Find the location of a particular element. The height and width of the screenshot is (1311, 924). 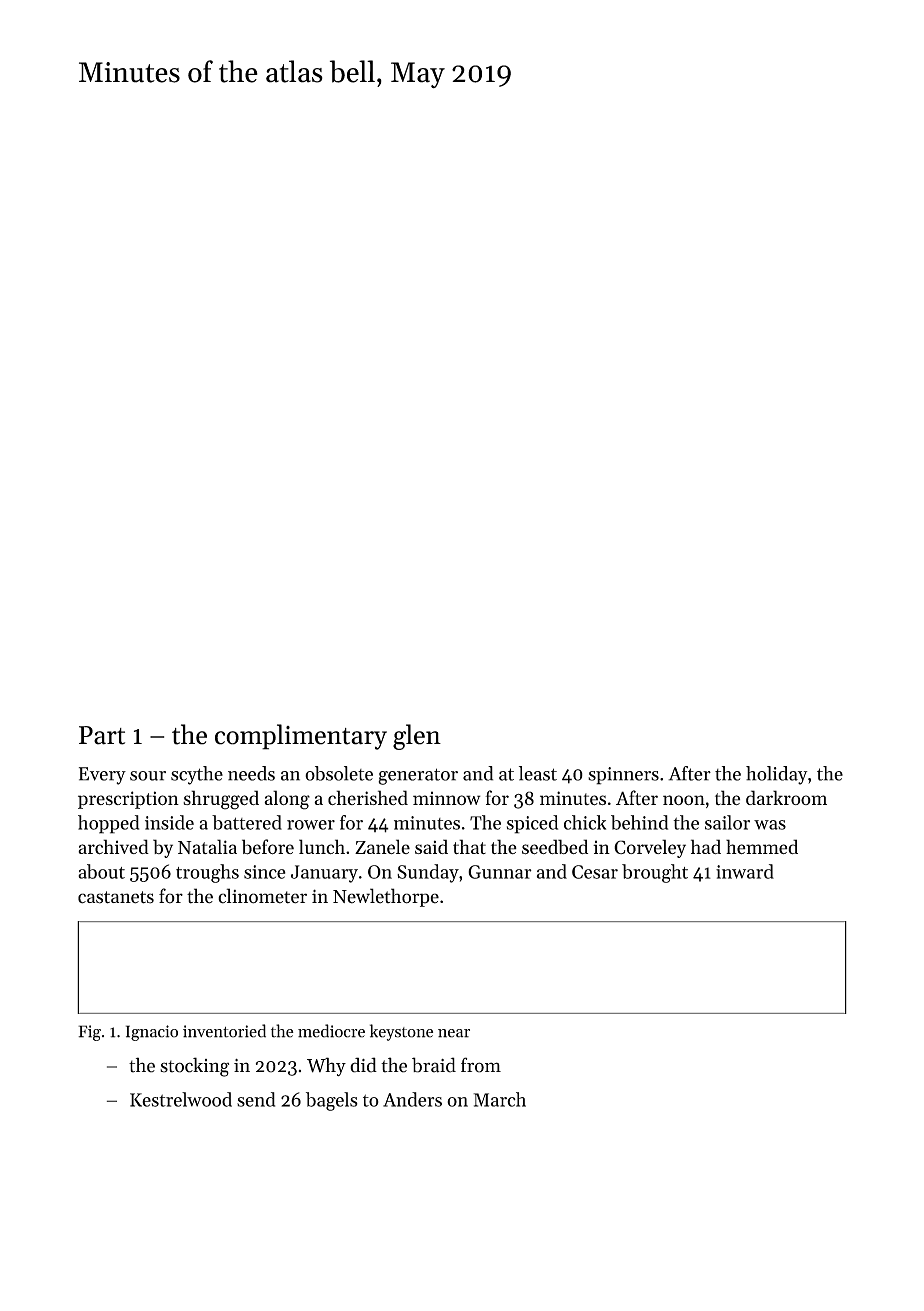

bagels is located at coordinates (332, 1101).
